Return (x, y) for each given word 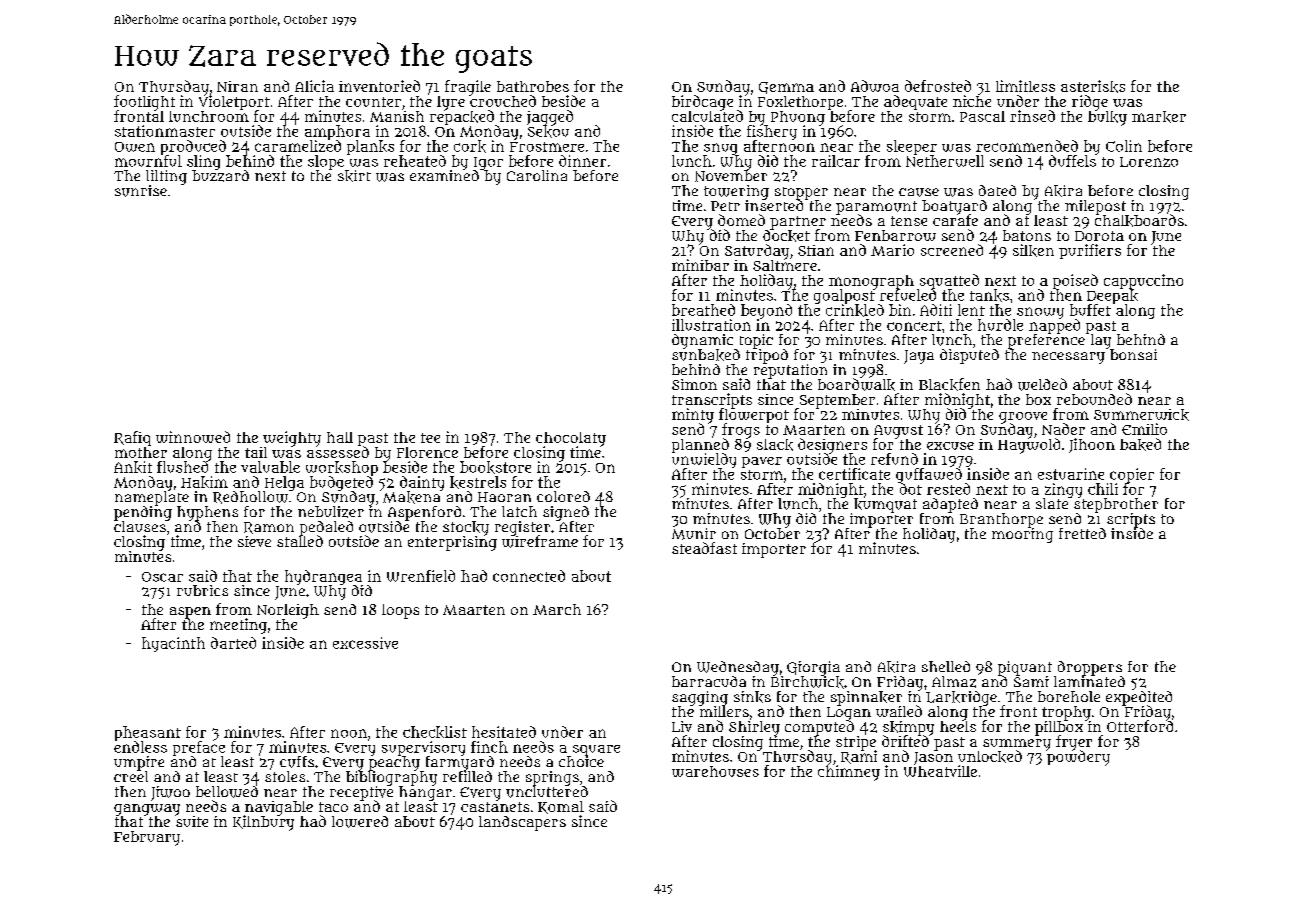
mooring (1022, 535)
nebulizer (331, 512)
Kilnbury (263, 823)
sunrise (141, 191)
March (557, 609)
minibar (700, 265)
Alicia (314, 86)
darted (233, 643)
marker (1159, 117)
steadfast (704, 548)
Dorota (1099, 236)
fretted (1082, 533)
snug (720, 149)
